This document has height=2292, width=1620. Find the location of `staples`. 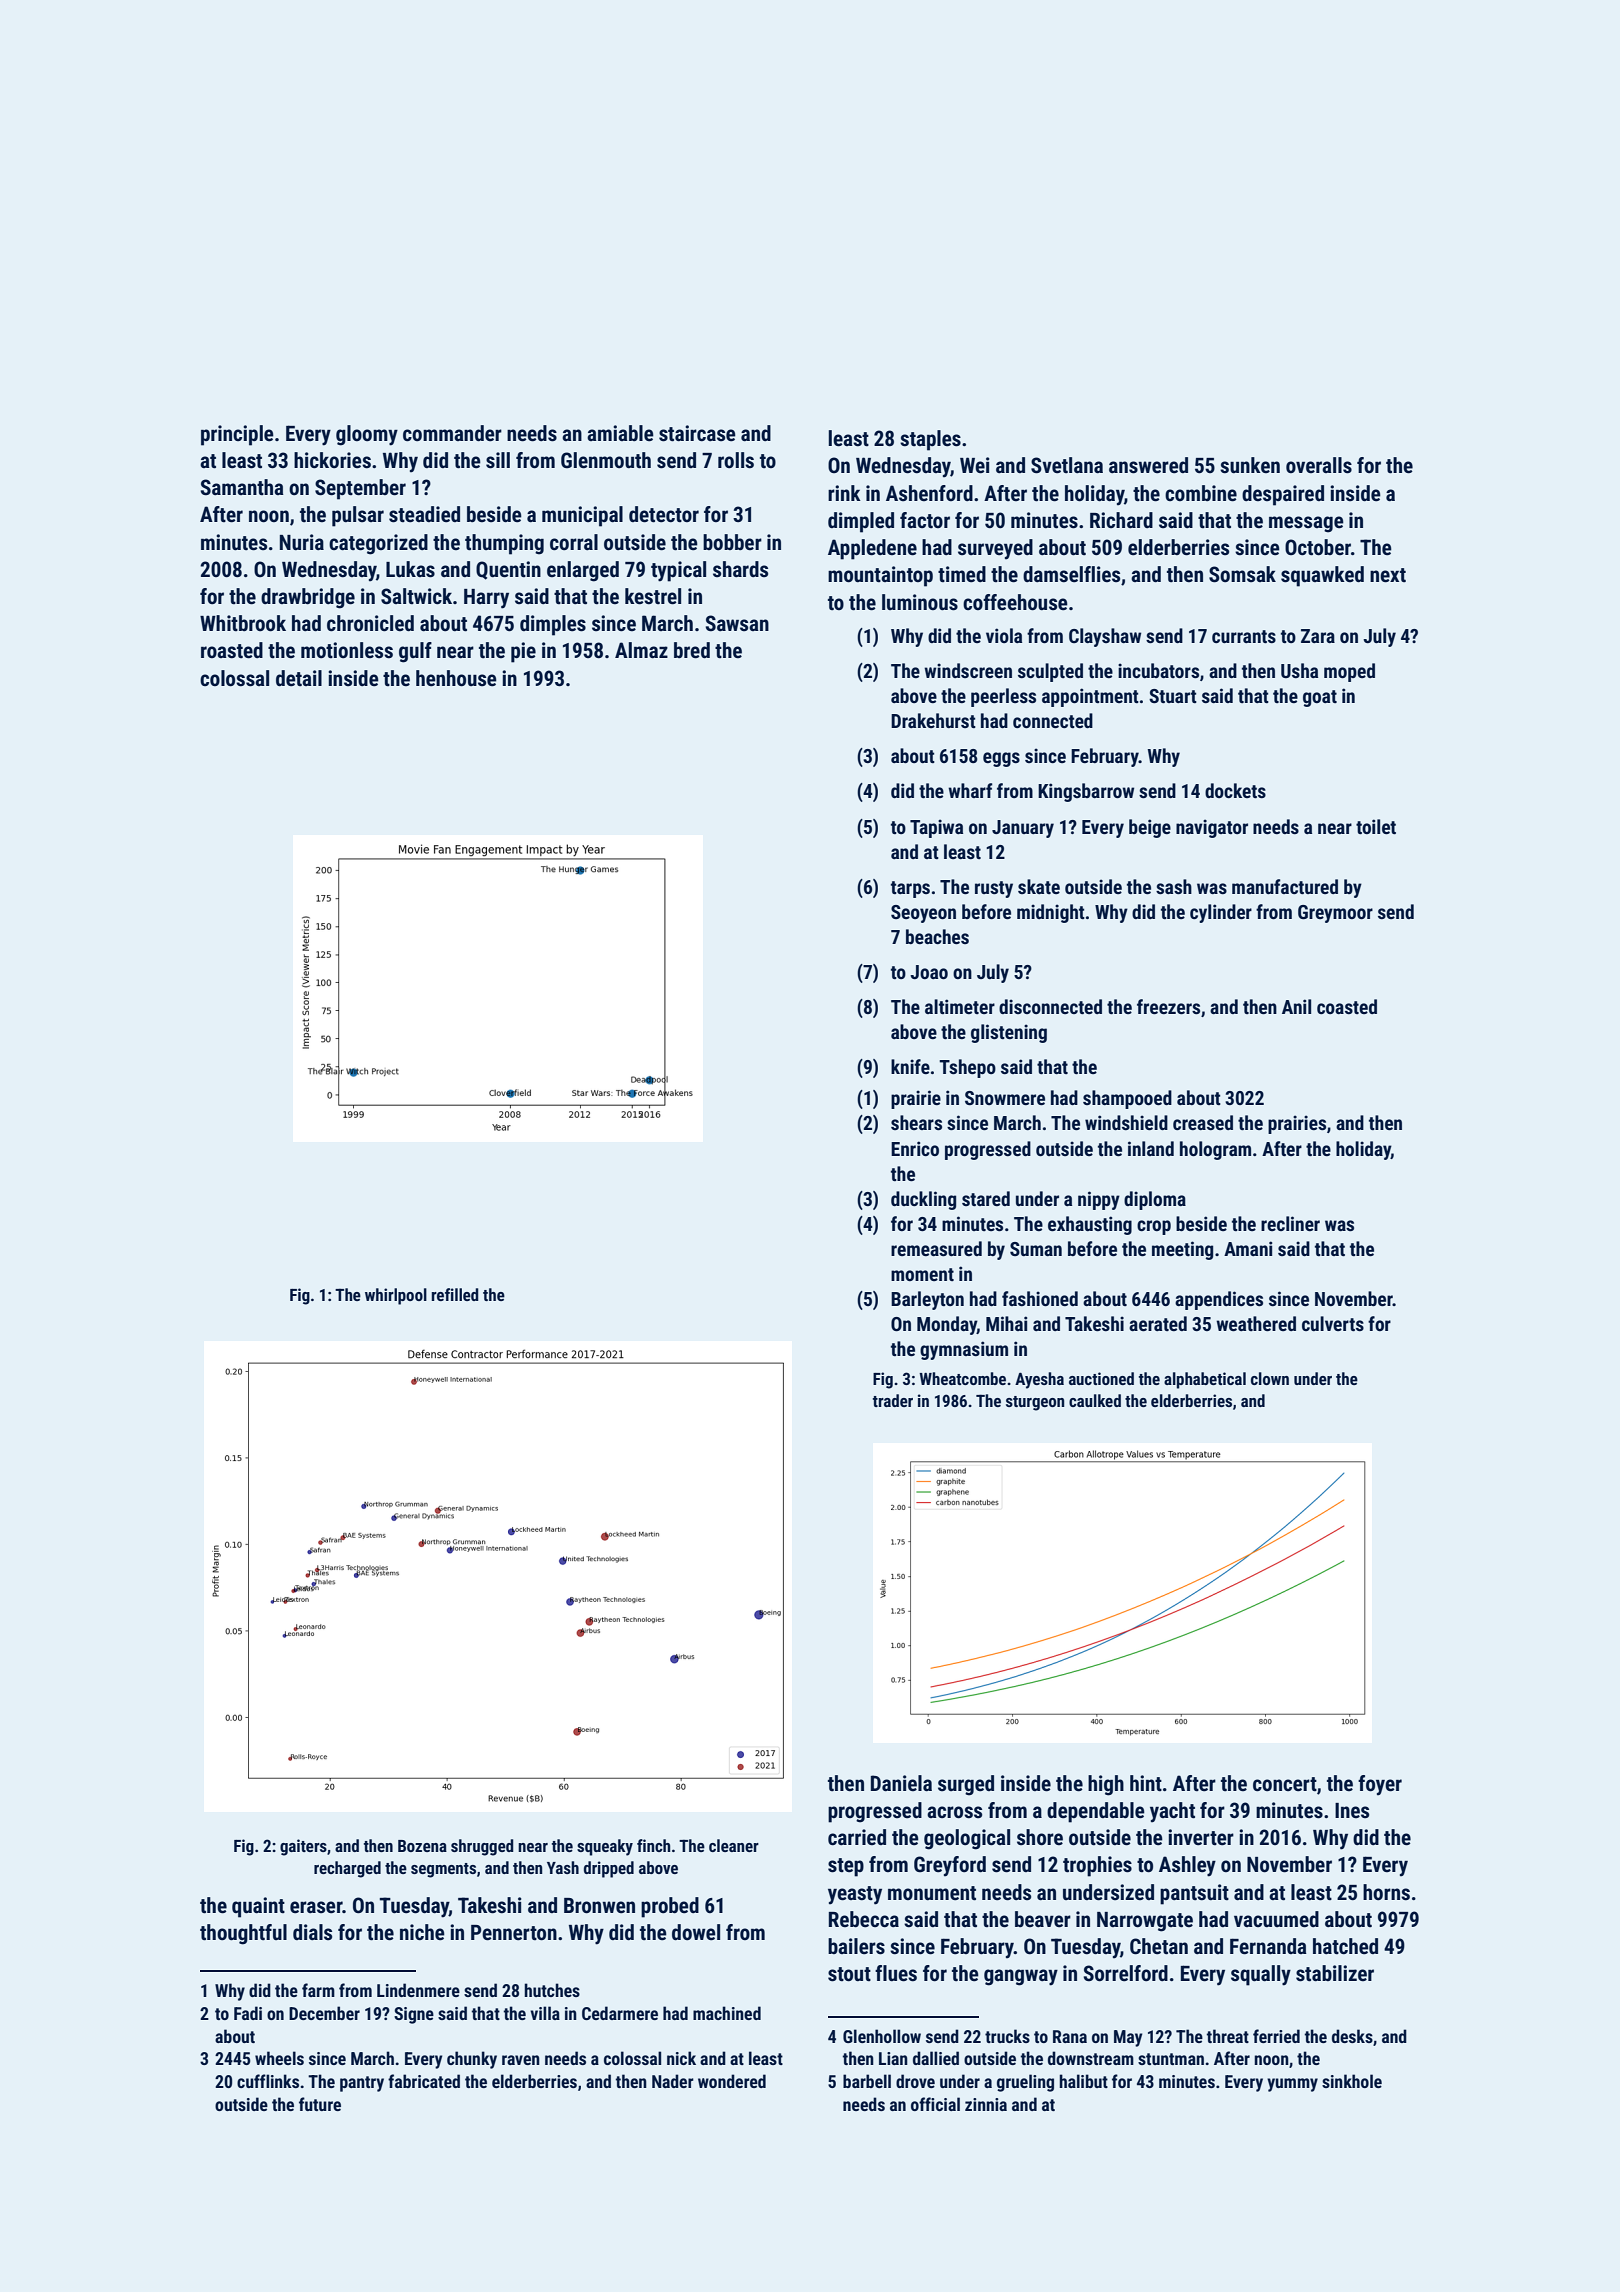

staples is located at coordinates (930, 440).
